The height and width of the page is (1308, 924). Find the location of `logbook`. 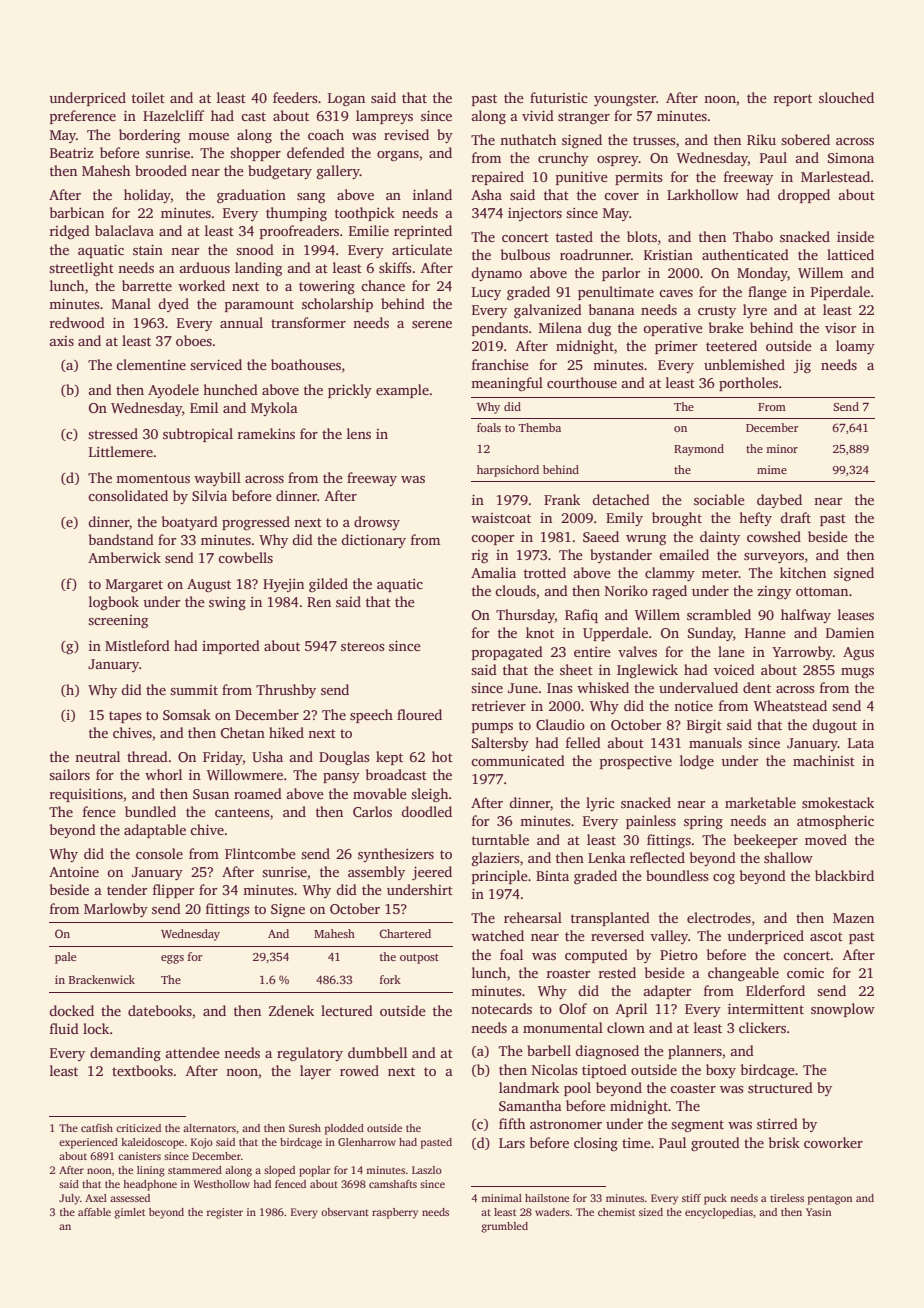

logbook is located at coordinates (114, 603).
